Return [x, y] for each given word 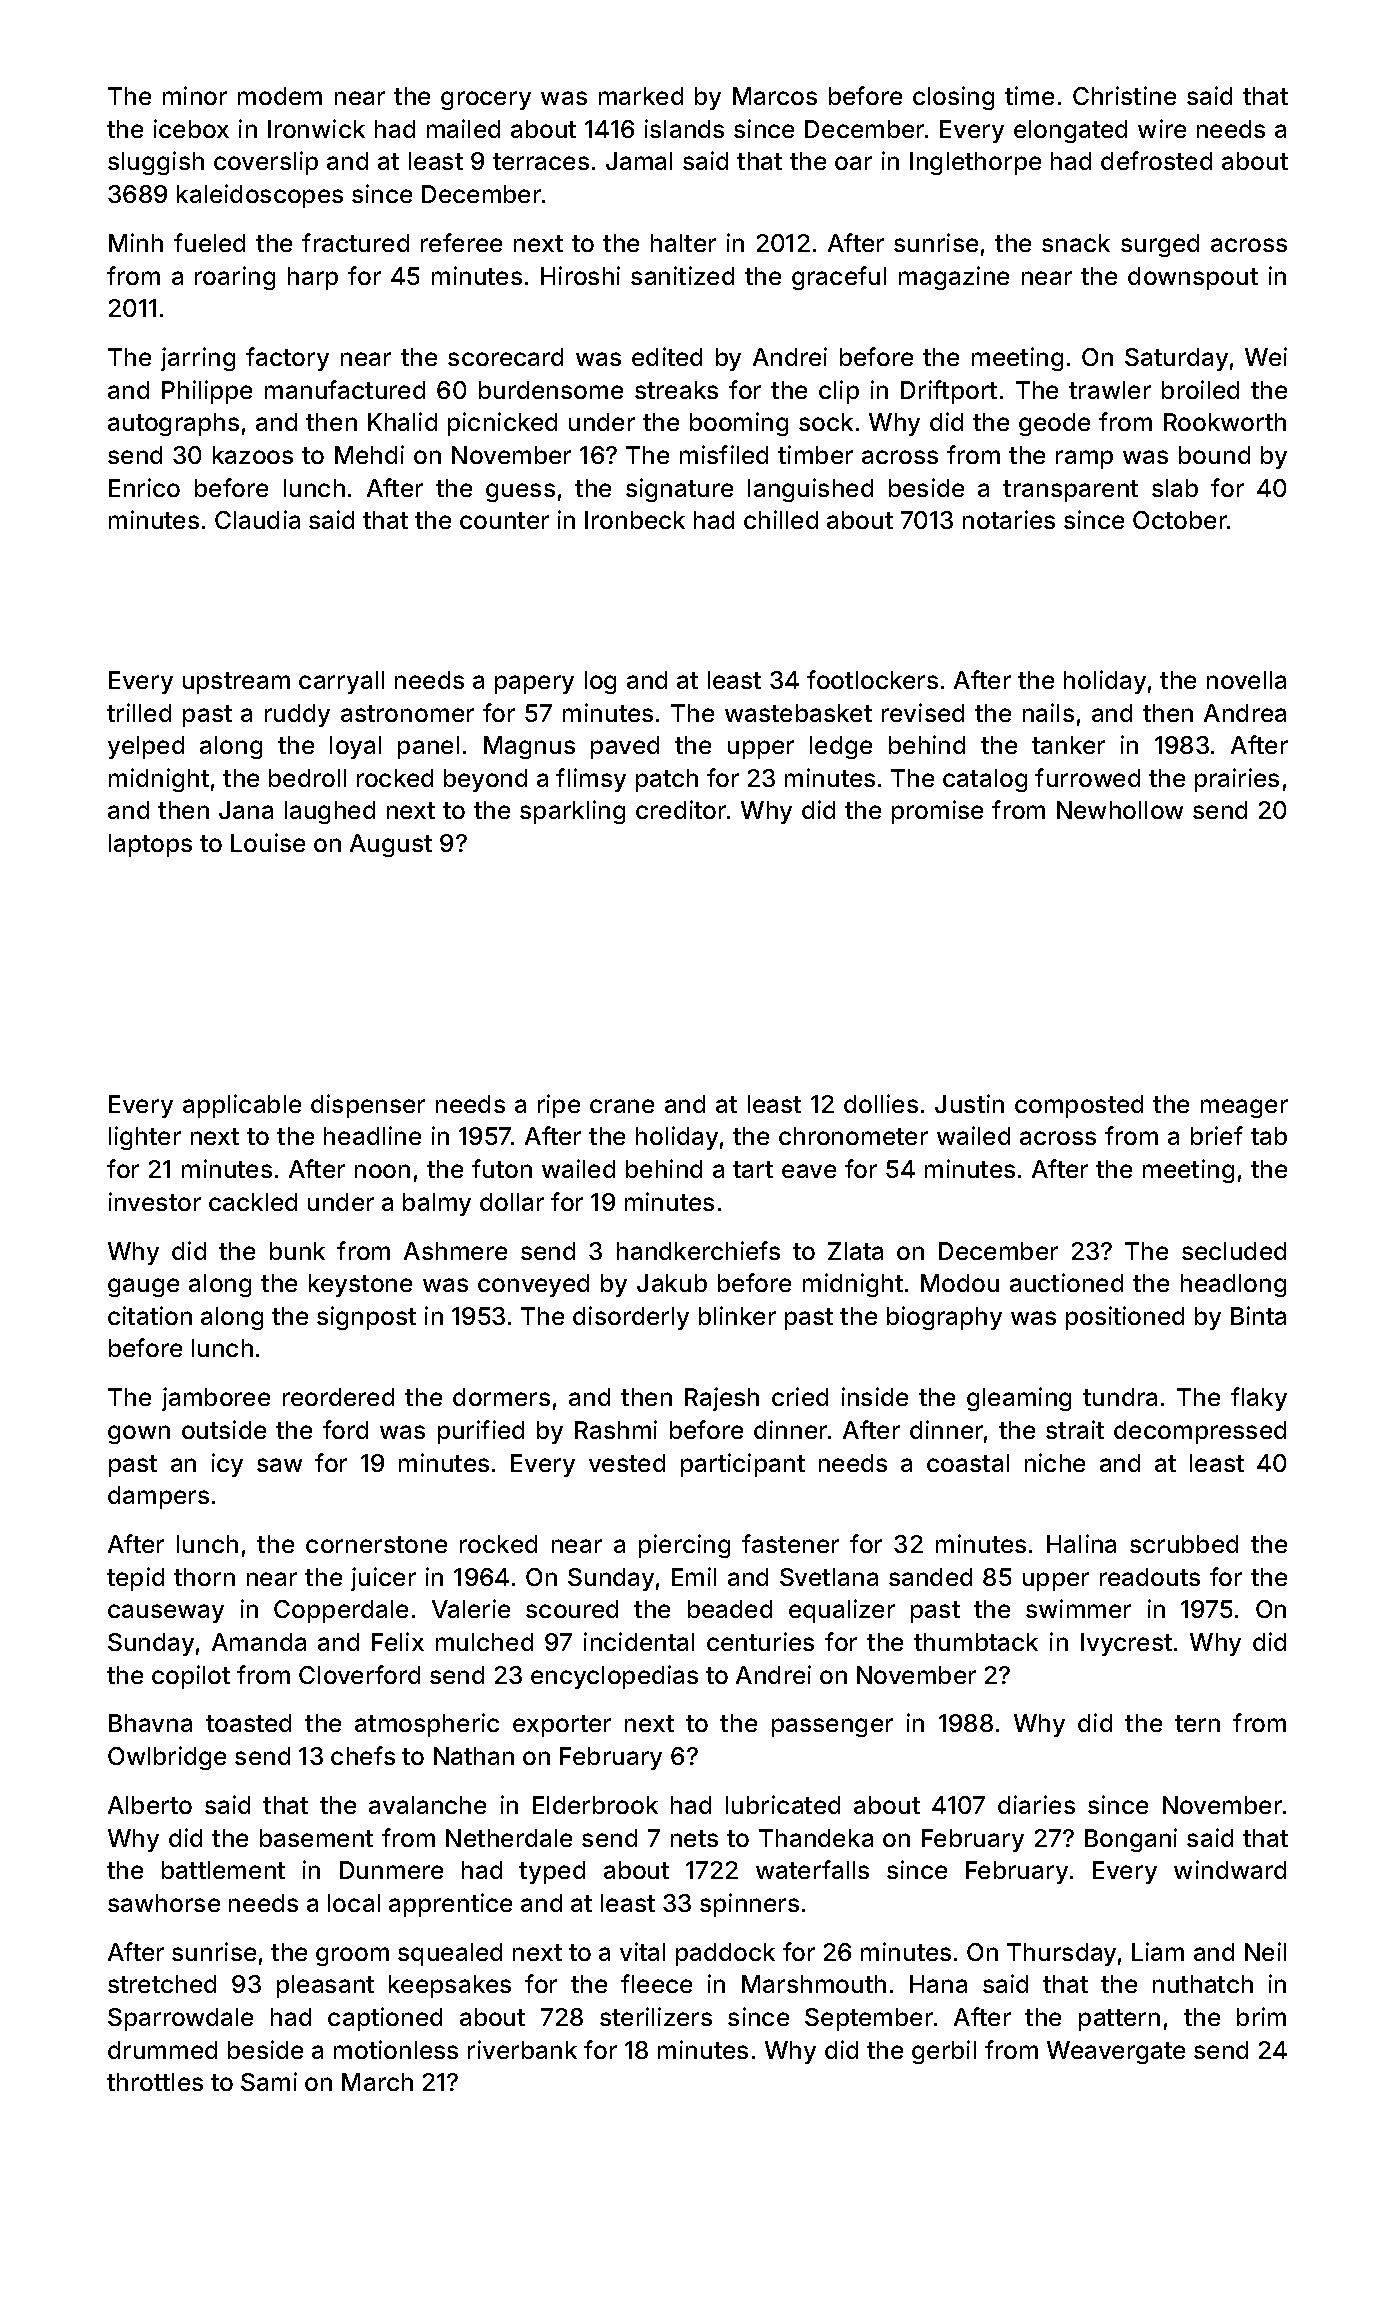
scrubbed [1184, 1544]
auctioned [1066, 1282]
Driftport [949, 392]
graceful [839, 278]
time [1029, 95]
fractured [355, 242]
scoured [572, 1609]
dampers [158, 1497]
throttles [155, 2082]
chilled [781, 519]
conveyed [533, 1285]
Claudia [257, 519]
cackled [253, 1202]
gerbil [944, 2052]
